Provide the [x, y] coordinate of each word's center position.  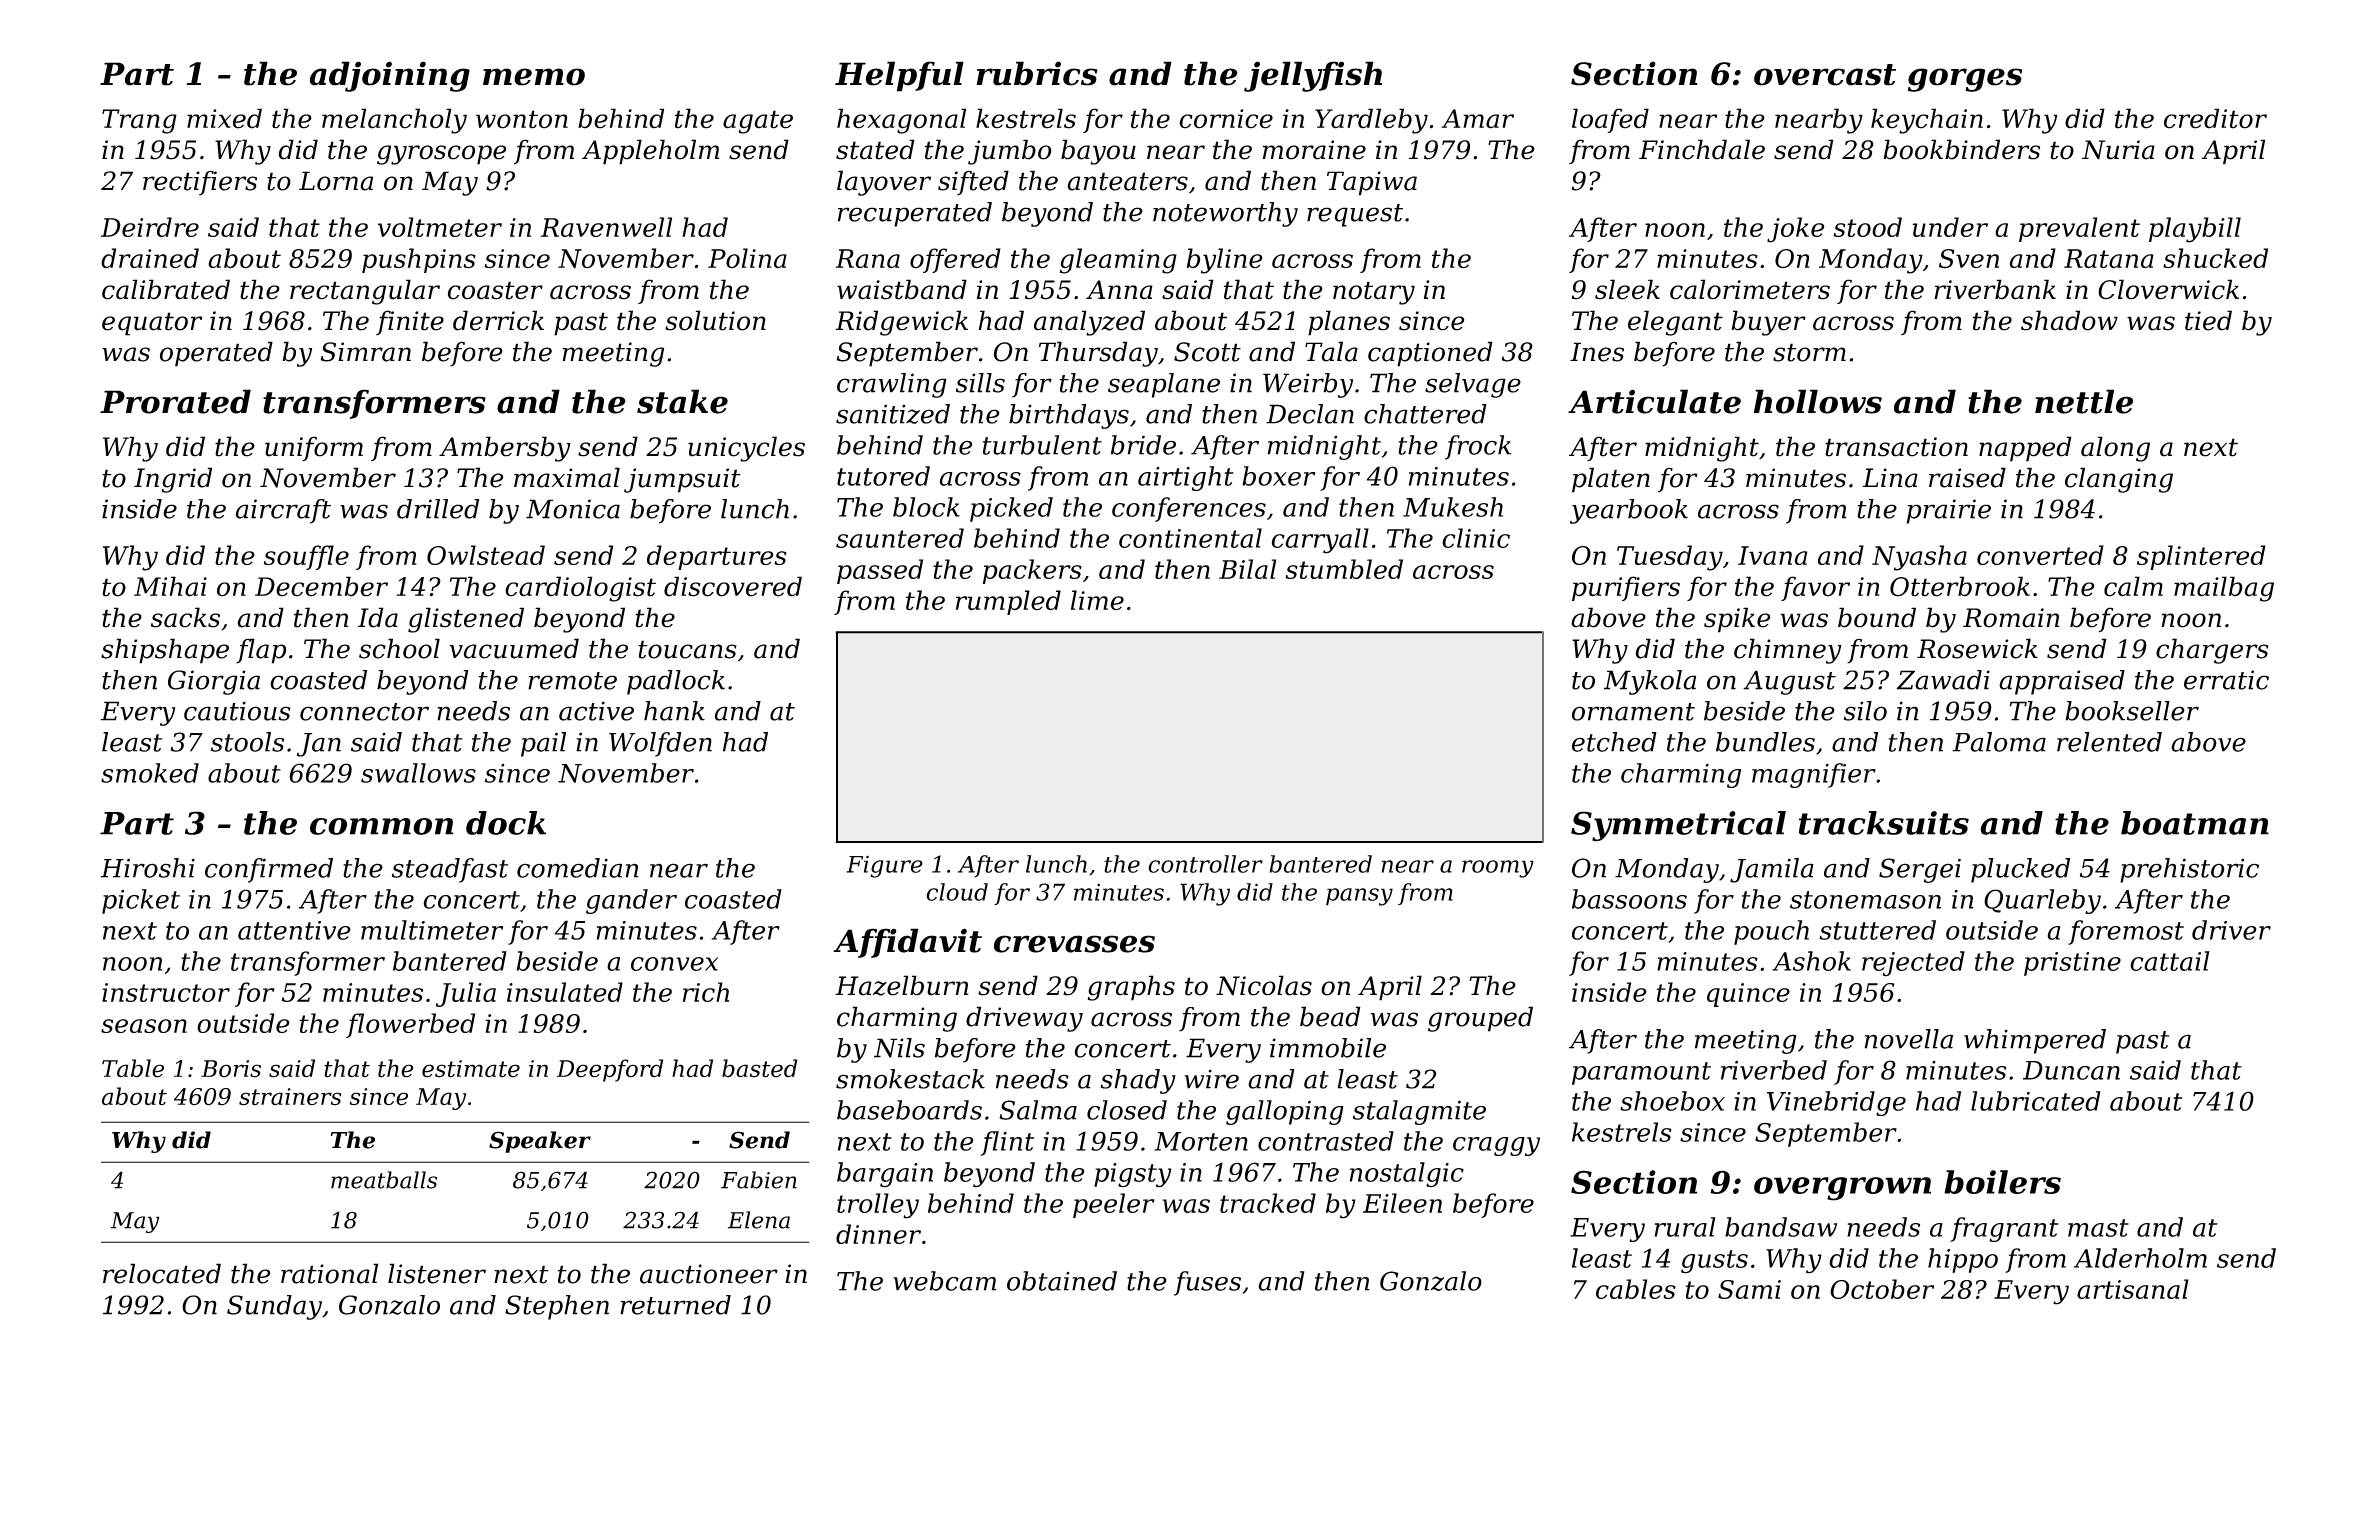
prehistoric [2189, 870]
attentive [294, 930]
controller [1205, 864]
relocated [162, 1273]
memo [534, 77]
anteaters [1127, 181]
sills [980, 383]
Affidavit [907, 943]
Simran [366, 352]
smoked [150, 773]
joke [1796, 230]
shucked [2215, 258]
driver [2231, 930]
